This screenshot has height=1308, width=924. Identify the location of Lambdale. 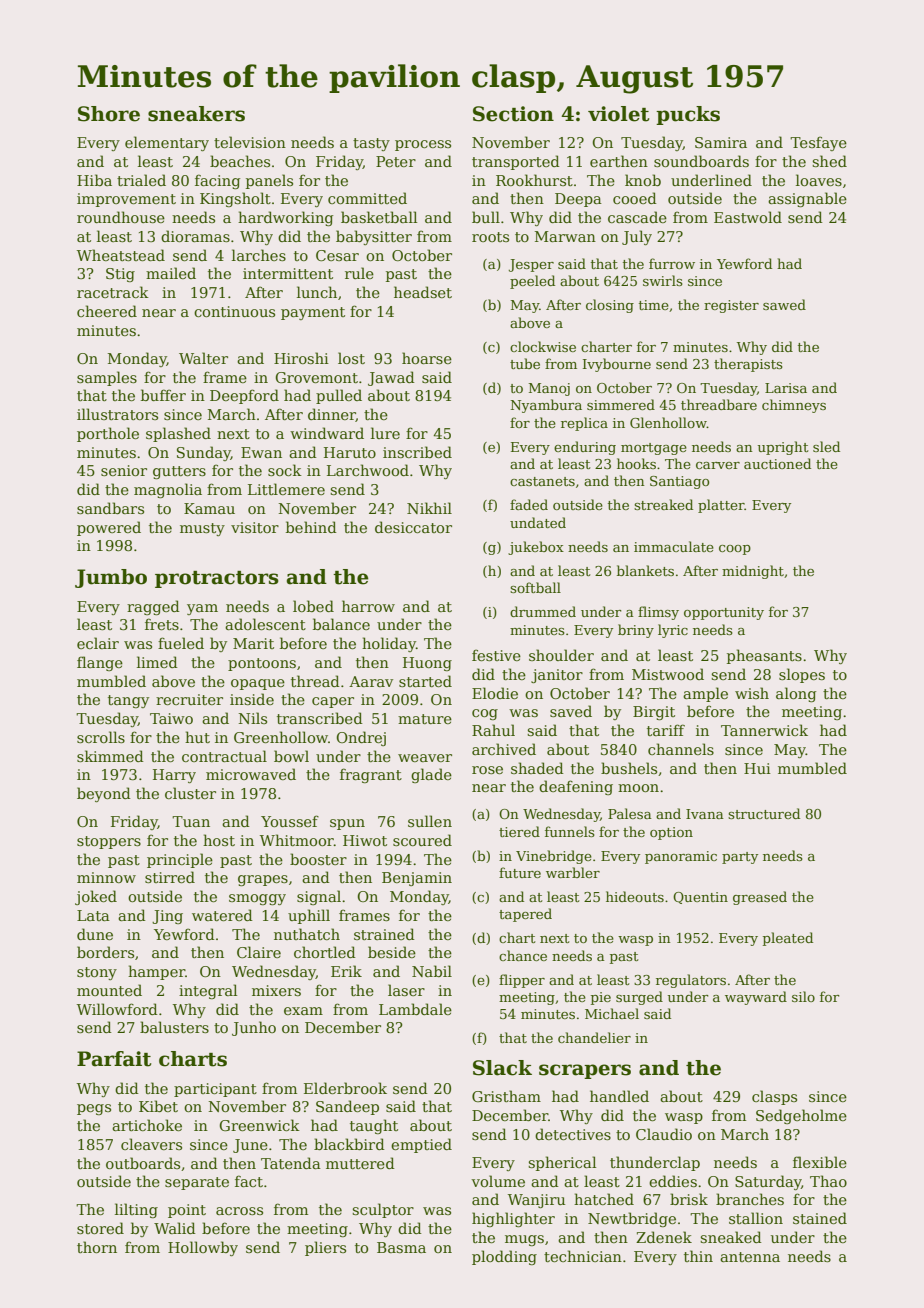
(415, 1009).
